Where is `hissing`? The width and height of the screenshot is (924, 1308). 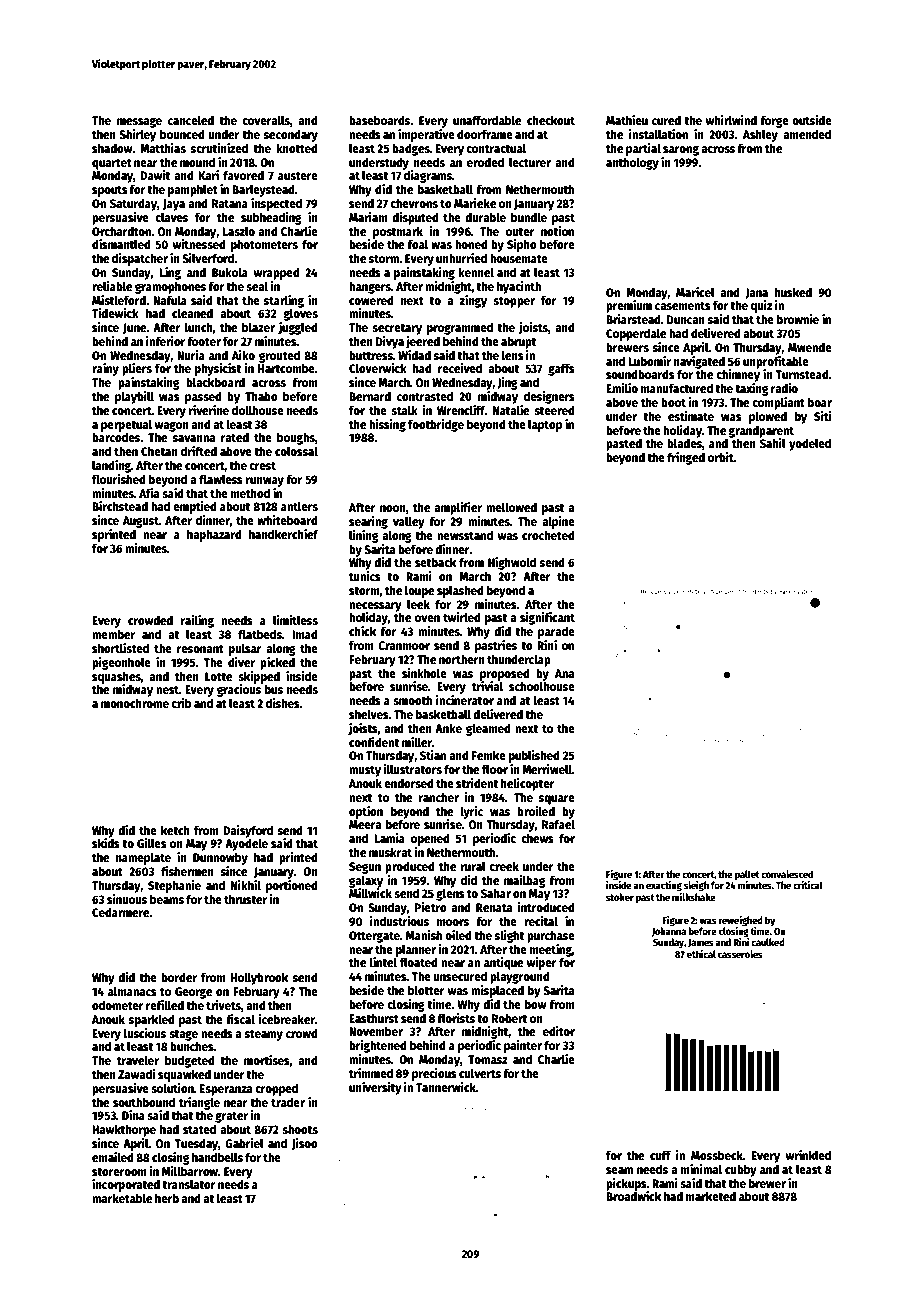 hissing is located at coordinates (387, 425).
